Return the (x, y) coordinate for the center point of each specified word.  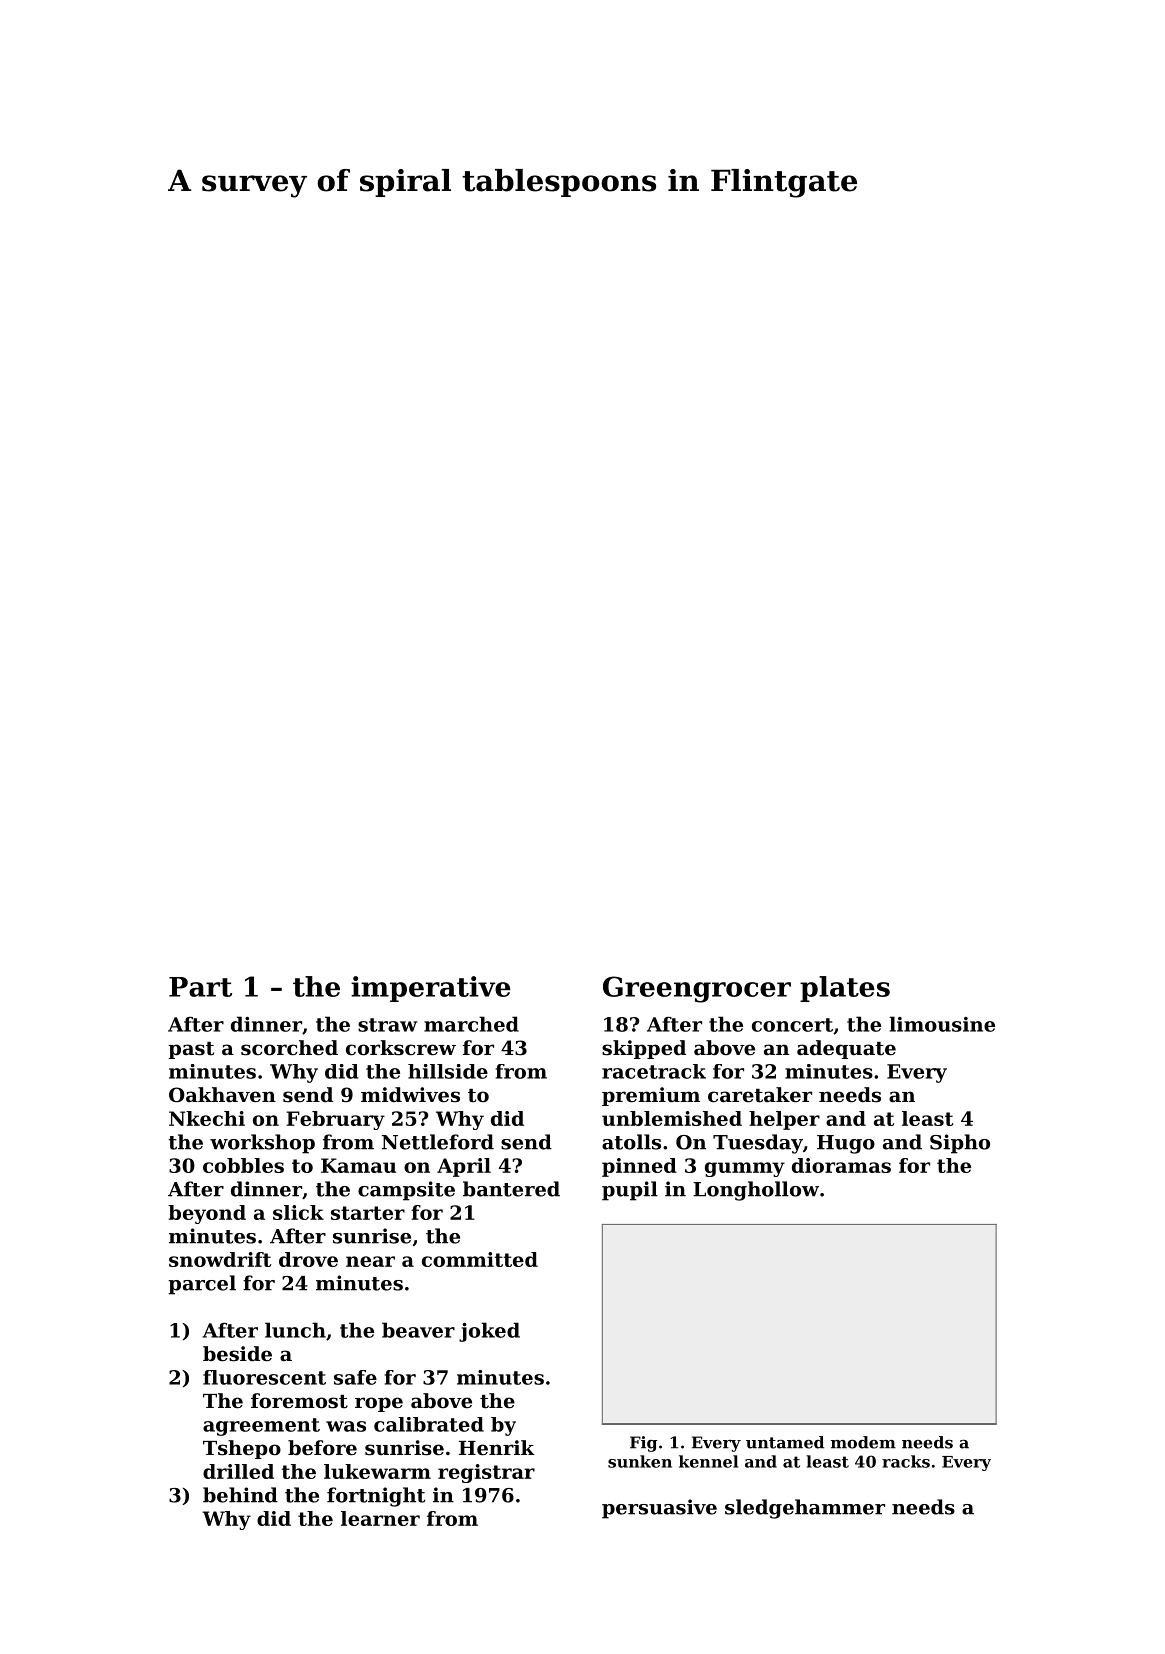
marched (471, 1024)
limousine (942, 1024)
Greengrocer (697, 989)
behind (240, 1495)
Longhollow (756, 1191)
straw (387, 1025)
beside (237, 1354)
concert (792, 1025)
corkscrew (401, 1048)
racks (906, 1461)
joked (489, 1332)
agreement (261, 1427)
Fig (643, 1444)
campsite (406, 1191)
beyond (207, 1214)
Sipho (960, 1144)
